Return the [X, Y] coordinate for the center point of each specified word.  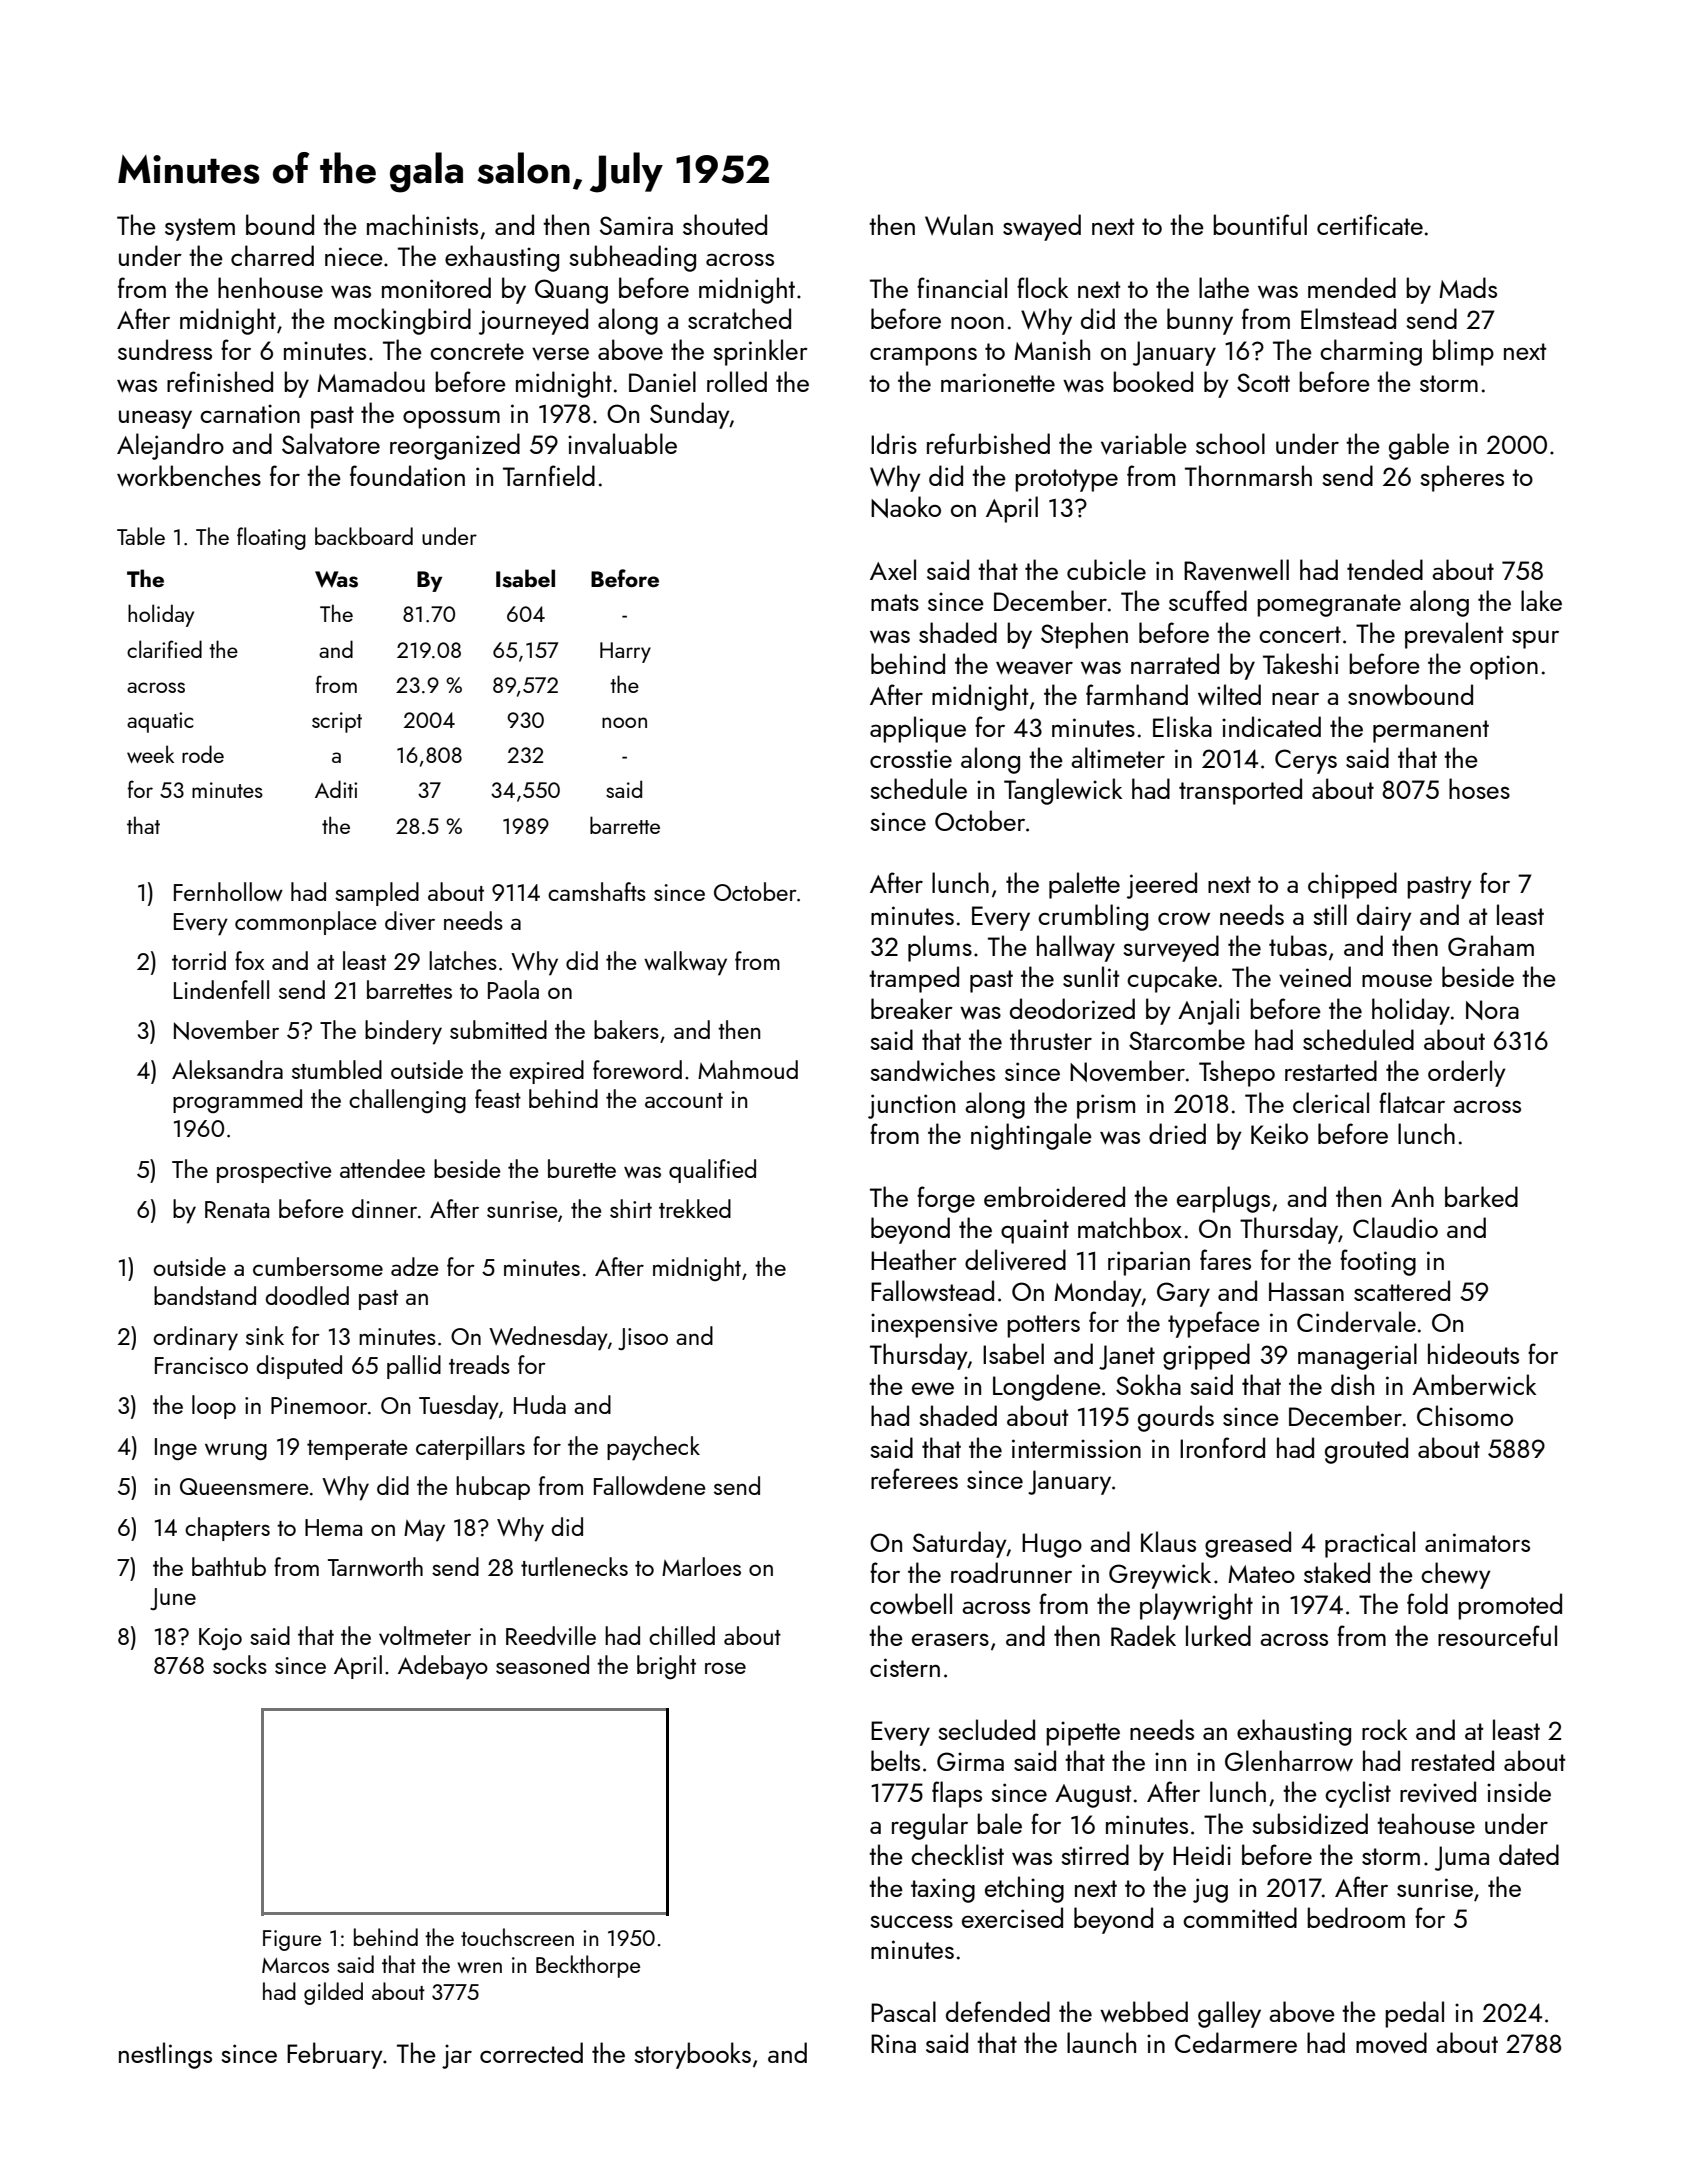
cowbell [911, 1603]
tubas [1298, 945]
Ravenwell [1236, 570]
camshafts [597, 891]
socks [240, 1664]
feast [498, 1098]
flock [1042, 287]
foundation [407, 475]
